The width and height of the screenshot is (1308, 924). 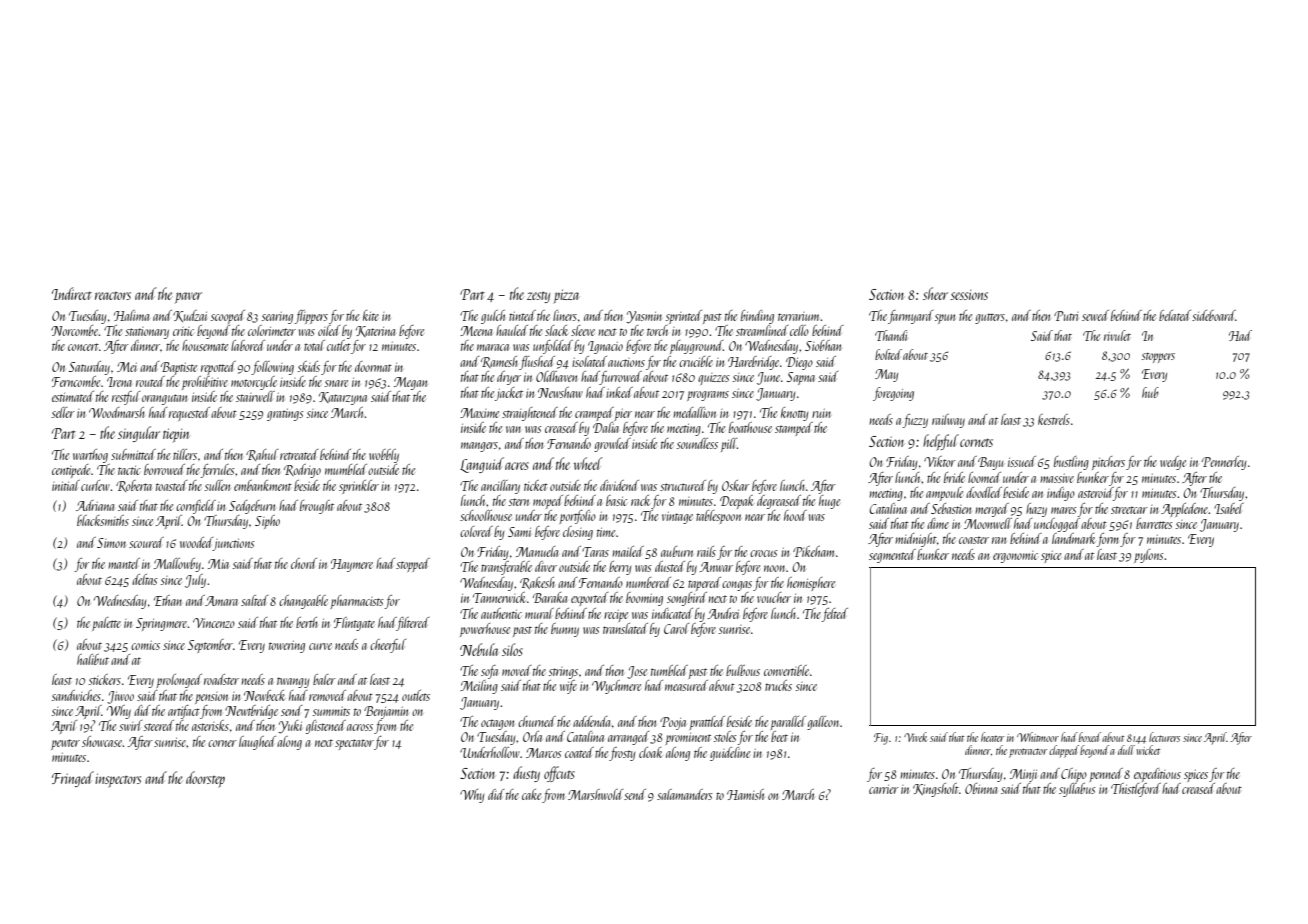 I want to click on form, so click(x=1109, y=540).
